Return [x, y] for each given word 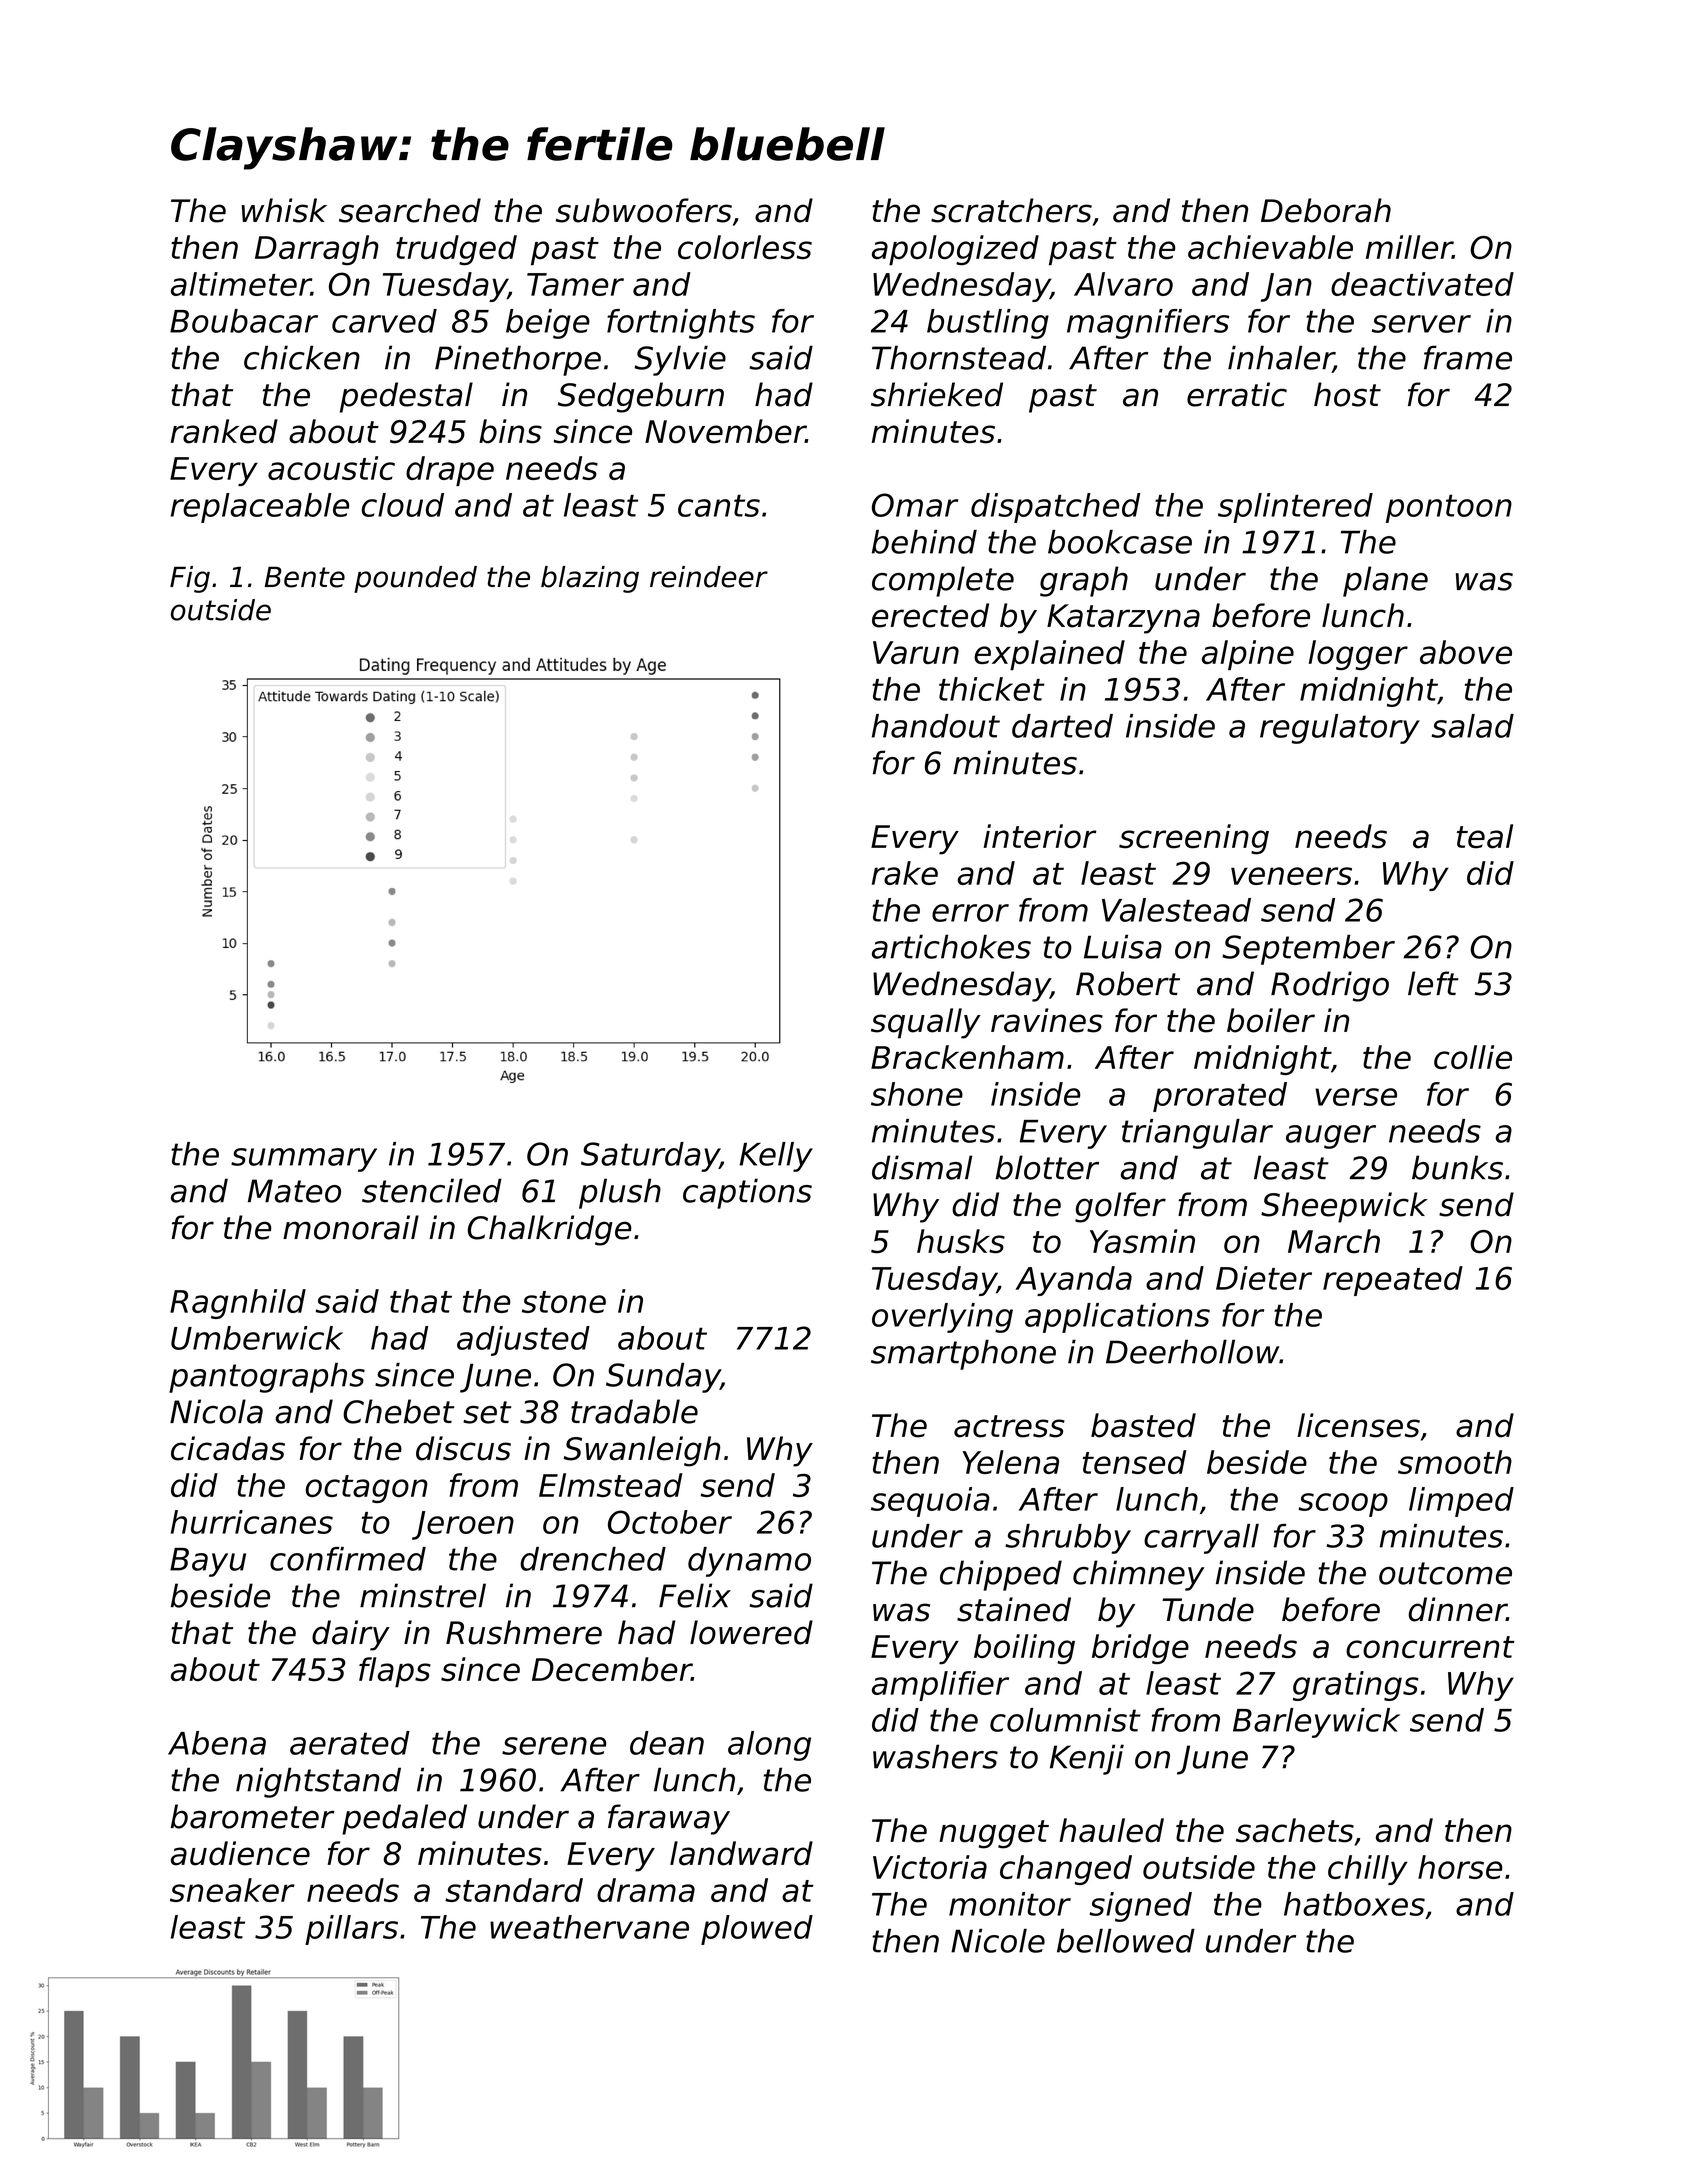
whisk [284, 210]
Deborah [1326, 210]
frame [1468, 357]
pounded [415, 579]
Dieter [1264, 1278]
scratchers [1011, 210]
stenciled [432, 1190]
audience [240, 1853]
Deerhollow [1192, 1351]
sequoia [930, 1502]
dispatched [1055, 508]
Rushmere [524, 1632]
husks [961, 1241]
